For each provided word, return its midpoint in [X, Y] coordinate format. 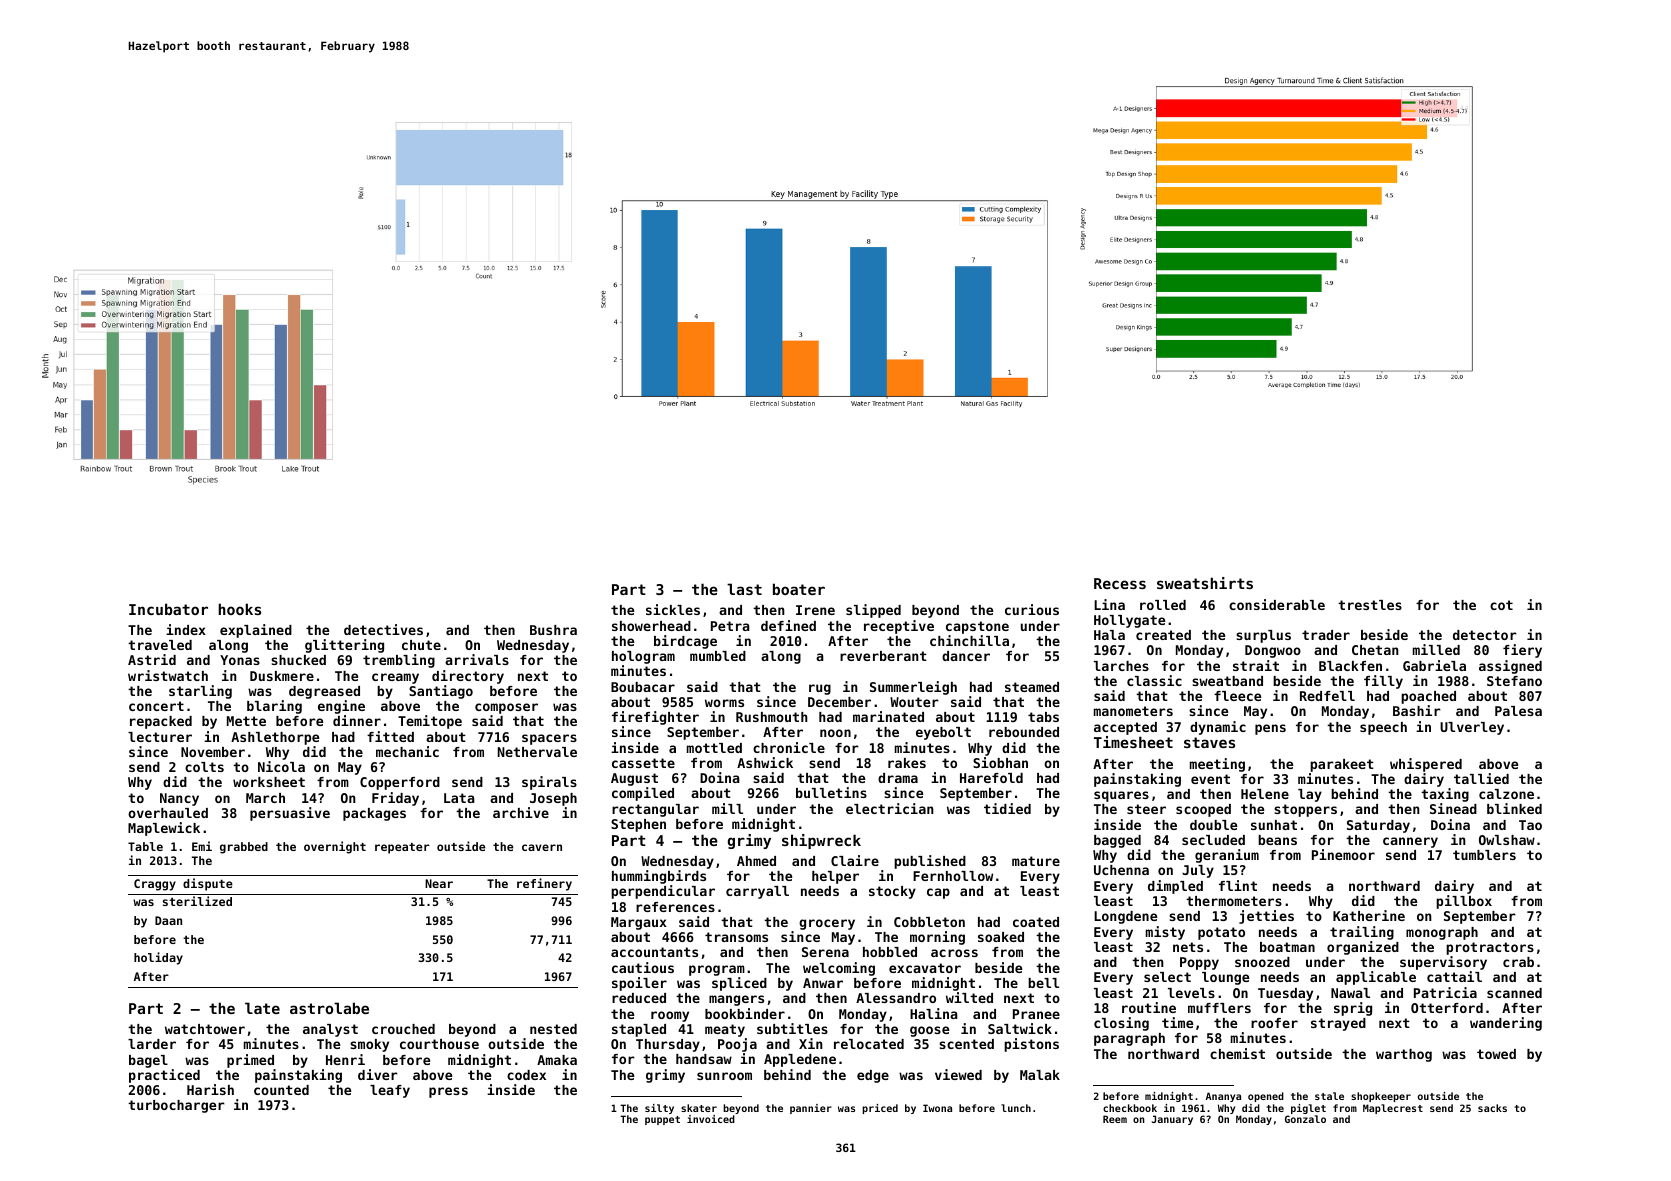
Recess [1120, 583]
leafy [390, 1091]
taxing [1445, 795]
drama [898, 778]
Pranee [1036, 1014]
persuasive [290, 814]
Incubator [168, 609]
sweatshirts [1205, 583]
